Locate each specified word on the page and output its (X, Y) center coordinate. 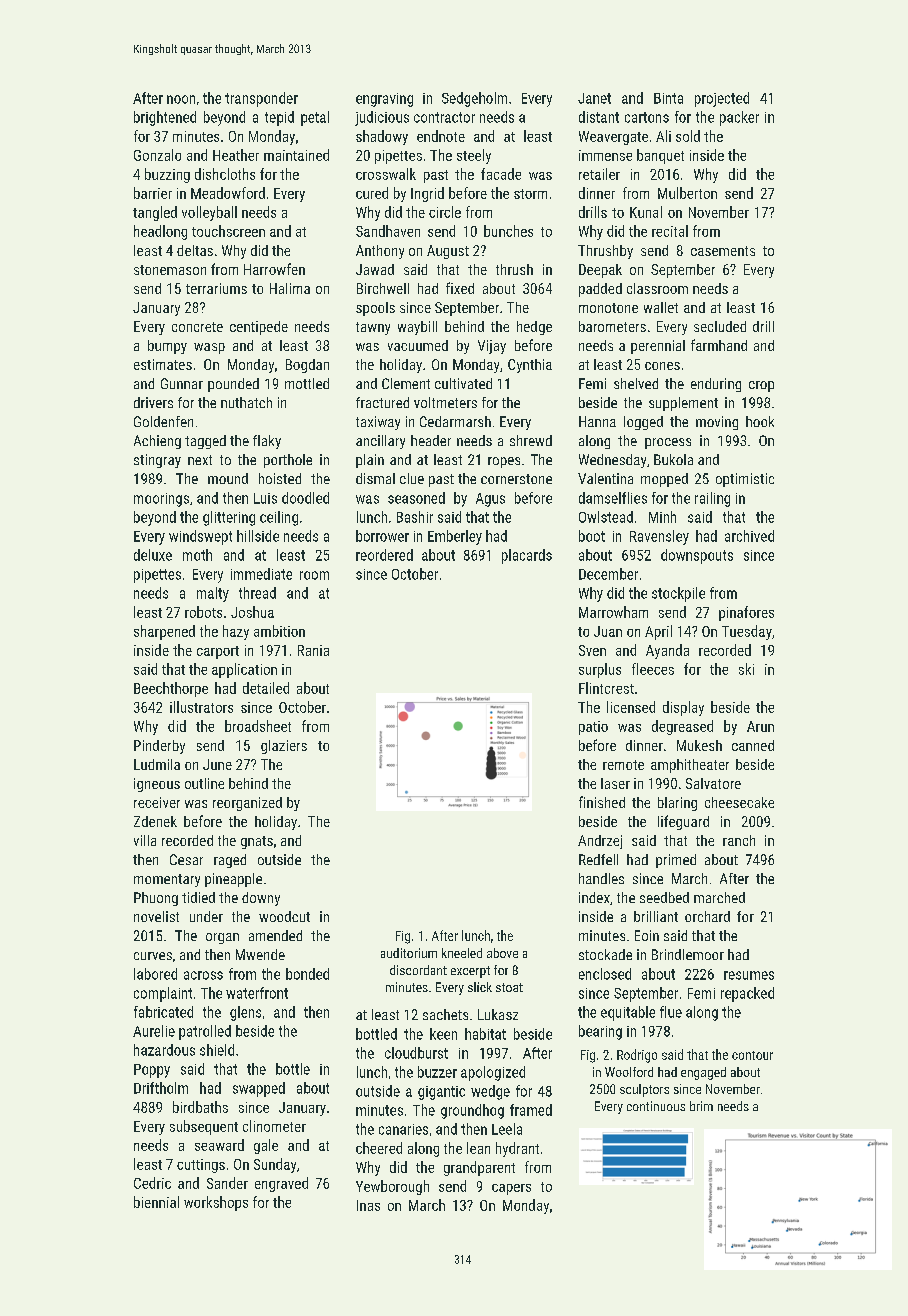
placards (527, 556)
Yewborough (392, 1187)
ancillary (380, 442)
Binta (668, 98)
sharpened (164, 632)
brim (701, 1106)
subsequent (204, 1127)
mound (228, 478)
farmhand (719, 345)
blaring (677, 804)
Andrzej (600, 842)
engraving (384, 100)
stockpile (678, 594)
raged (230, 861)
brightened (165, 118)
